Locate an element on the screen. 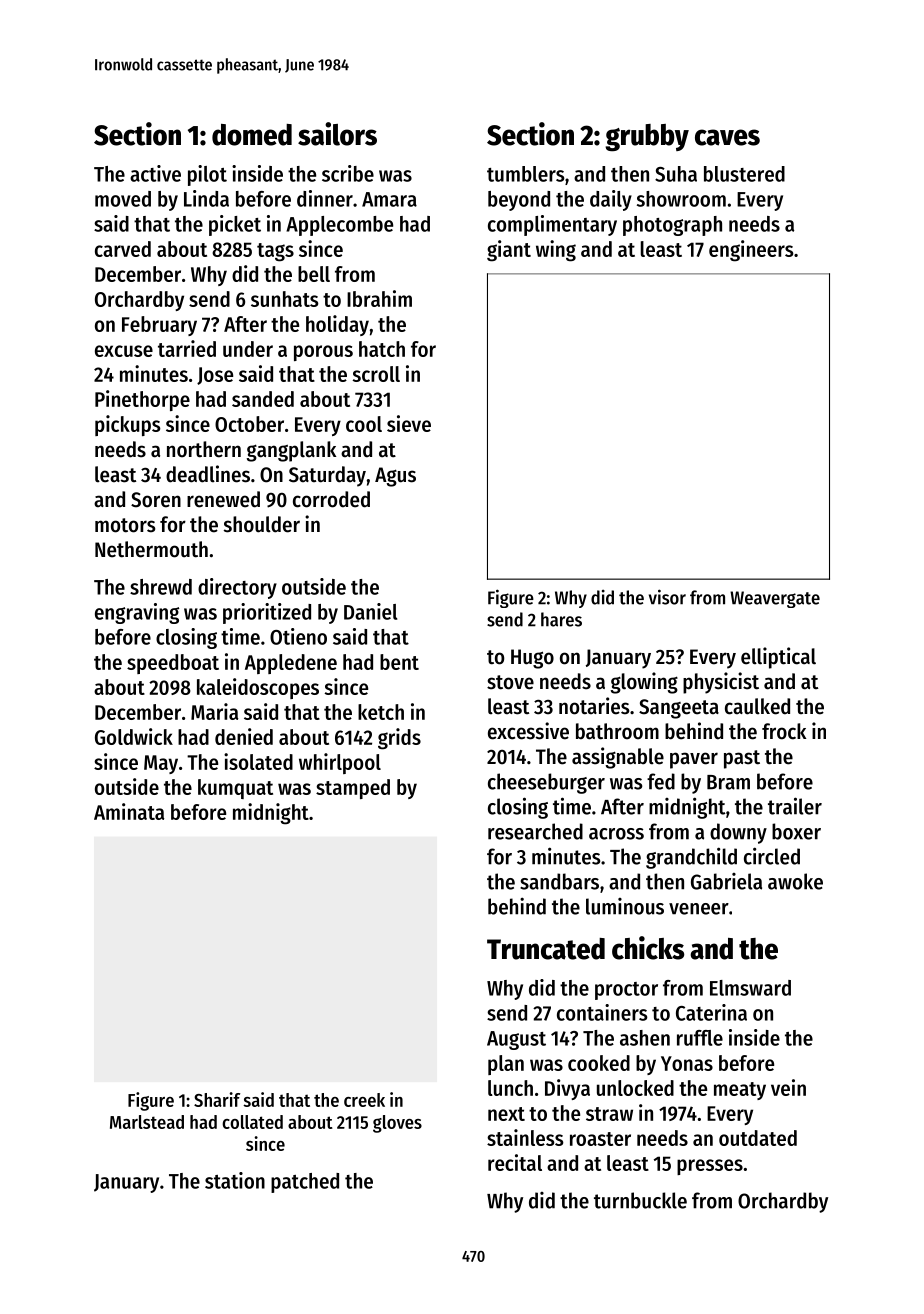 The width and height of the screenshot is (924, 1314). Truncated is located at coordinates (546, 949).
